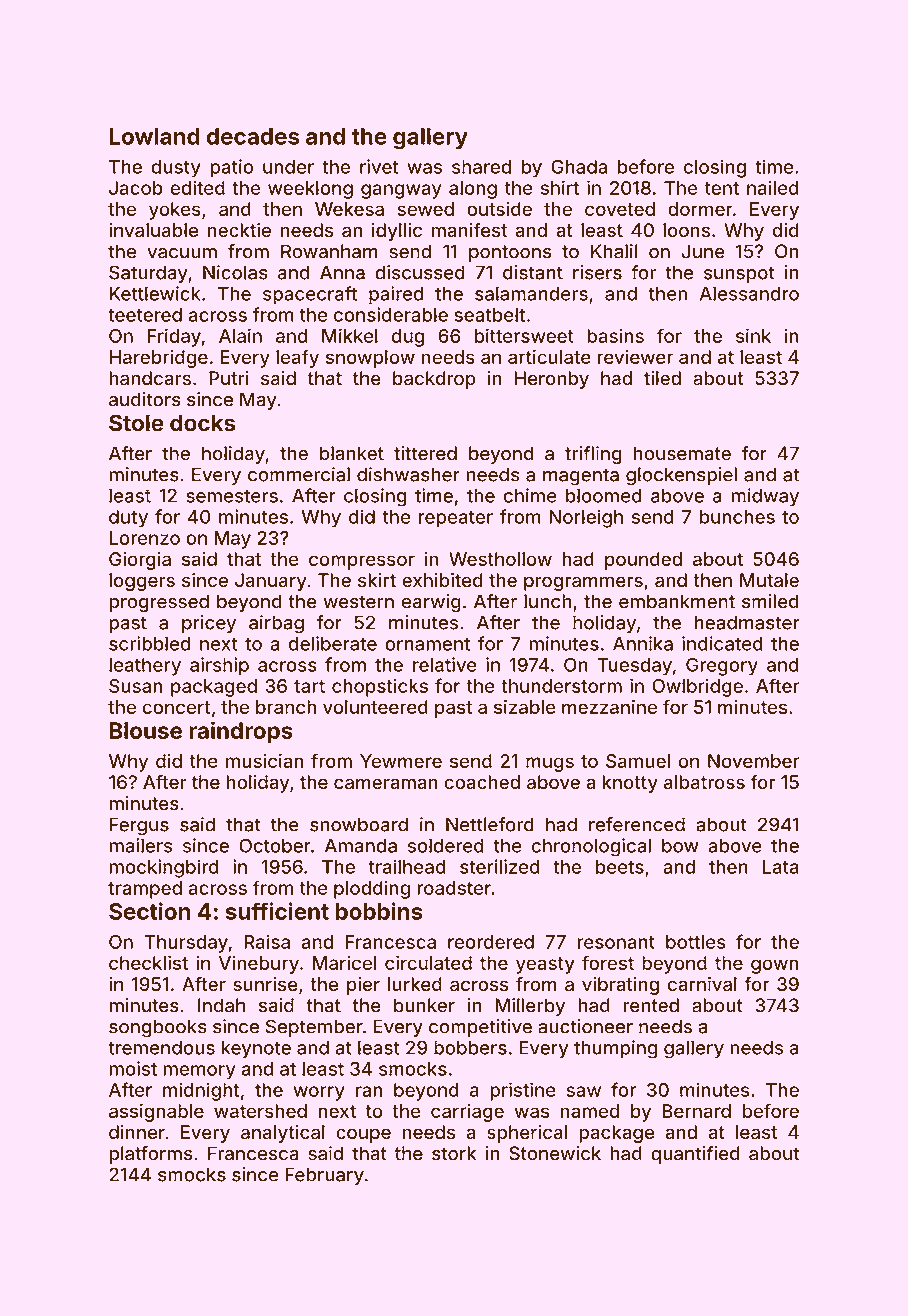  I want to click on reordered, so click(491, 942).
